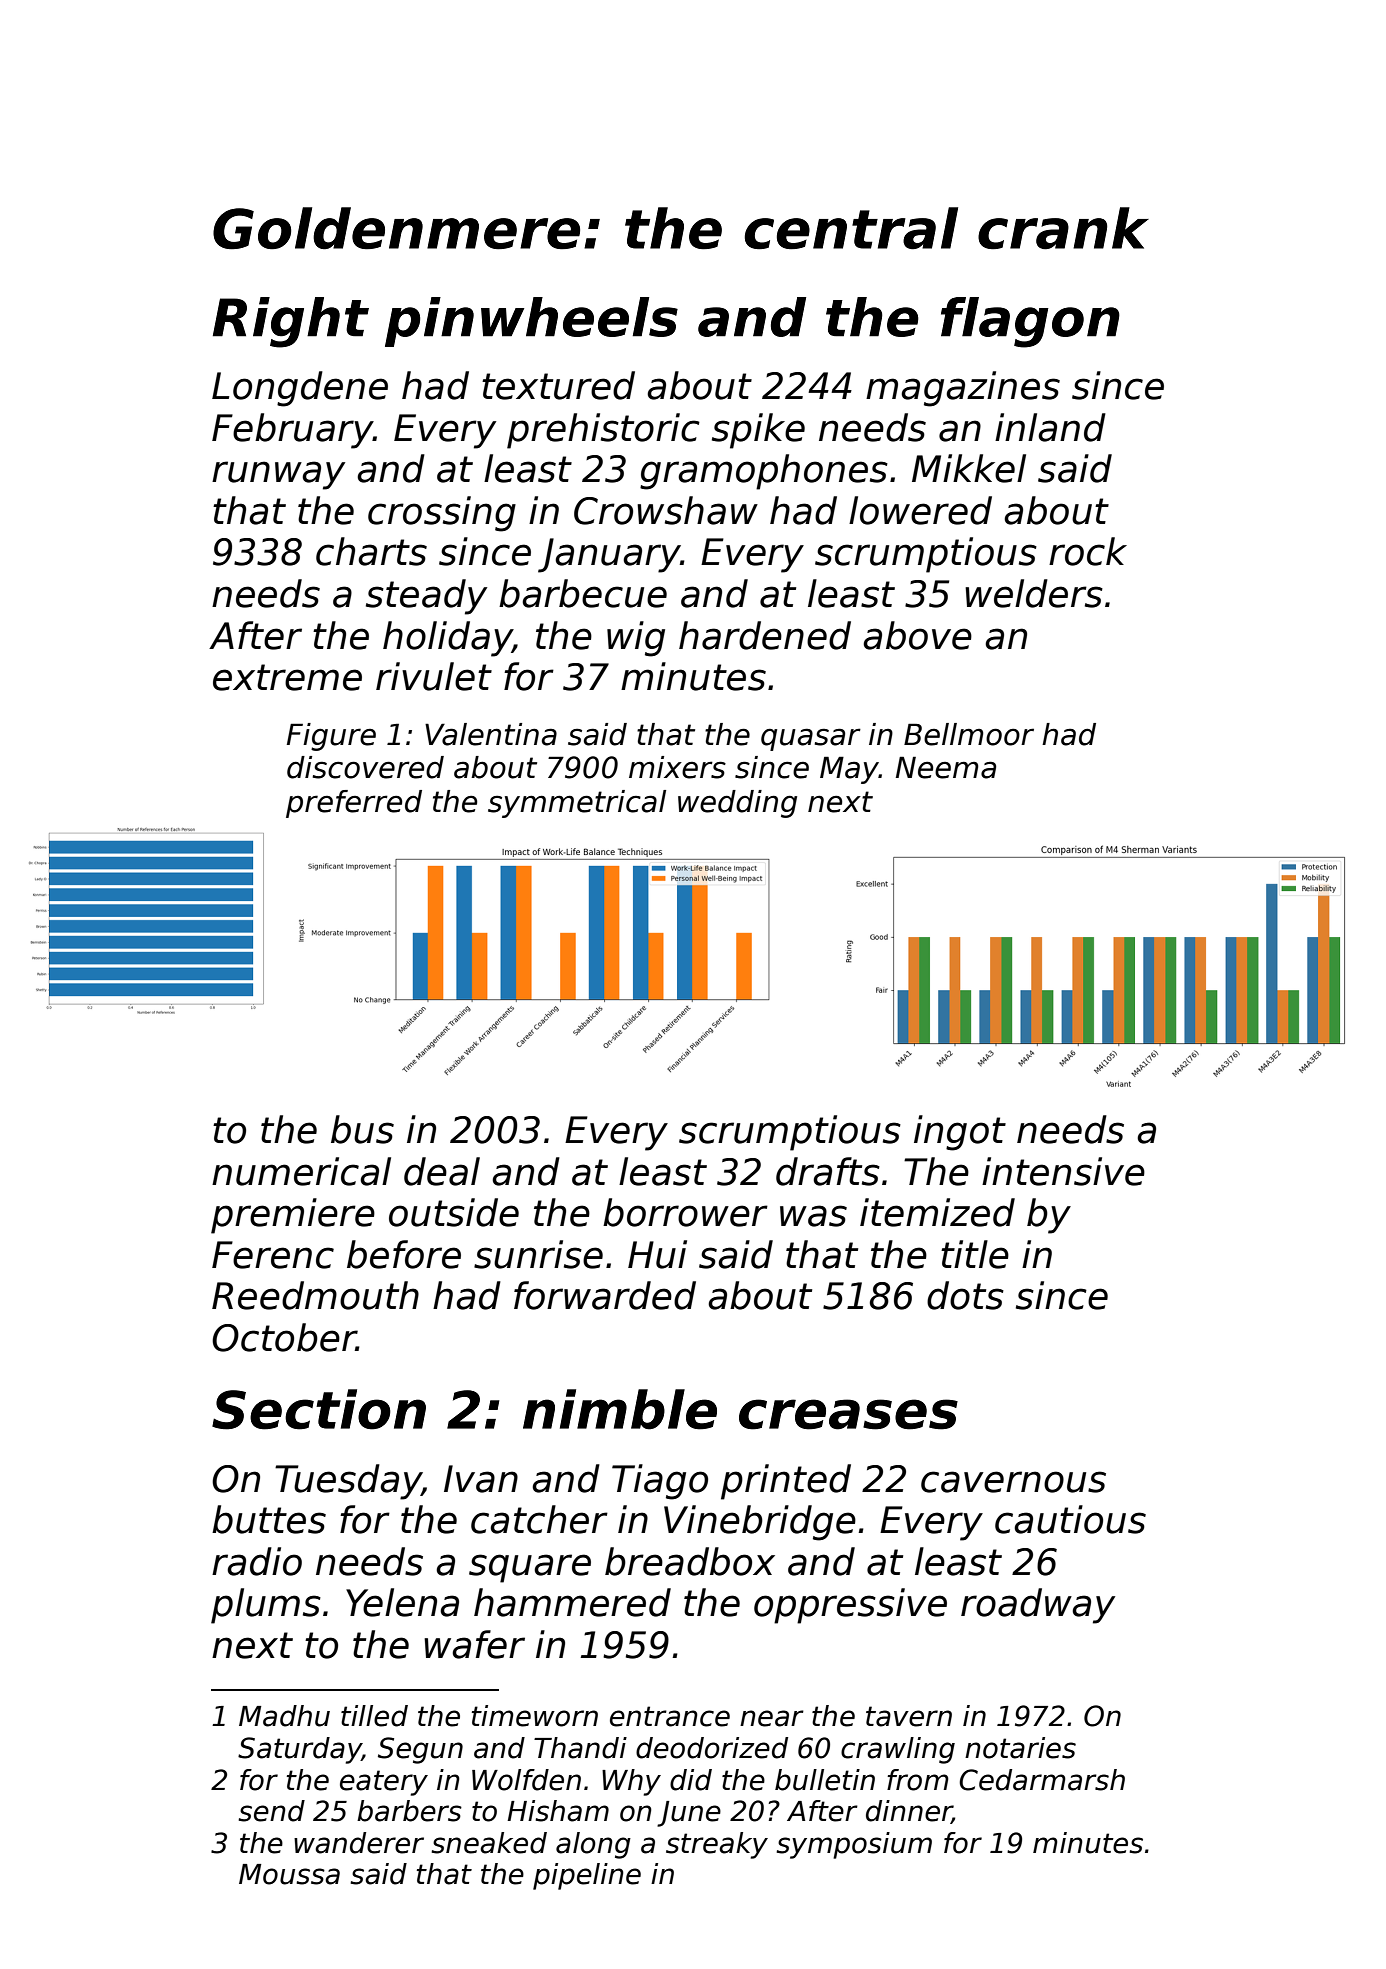  What do you see at coordinates (531, 322) in the screenshot?
I see `pinwheels` at bounding box center [531, 322].
